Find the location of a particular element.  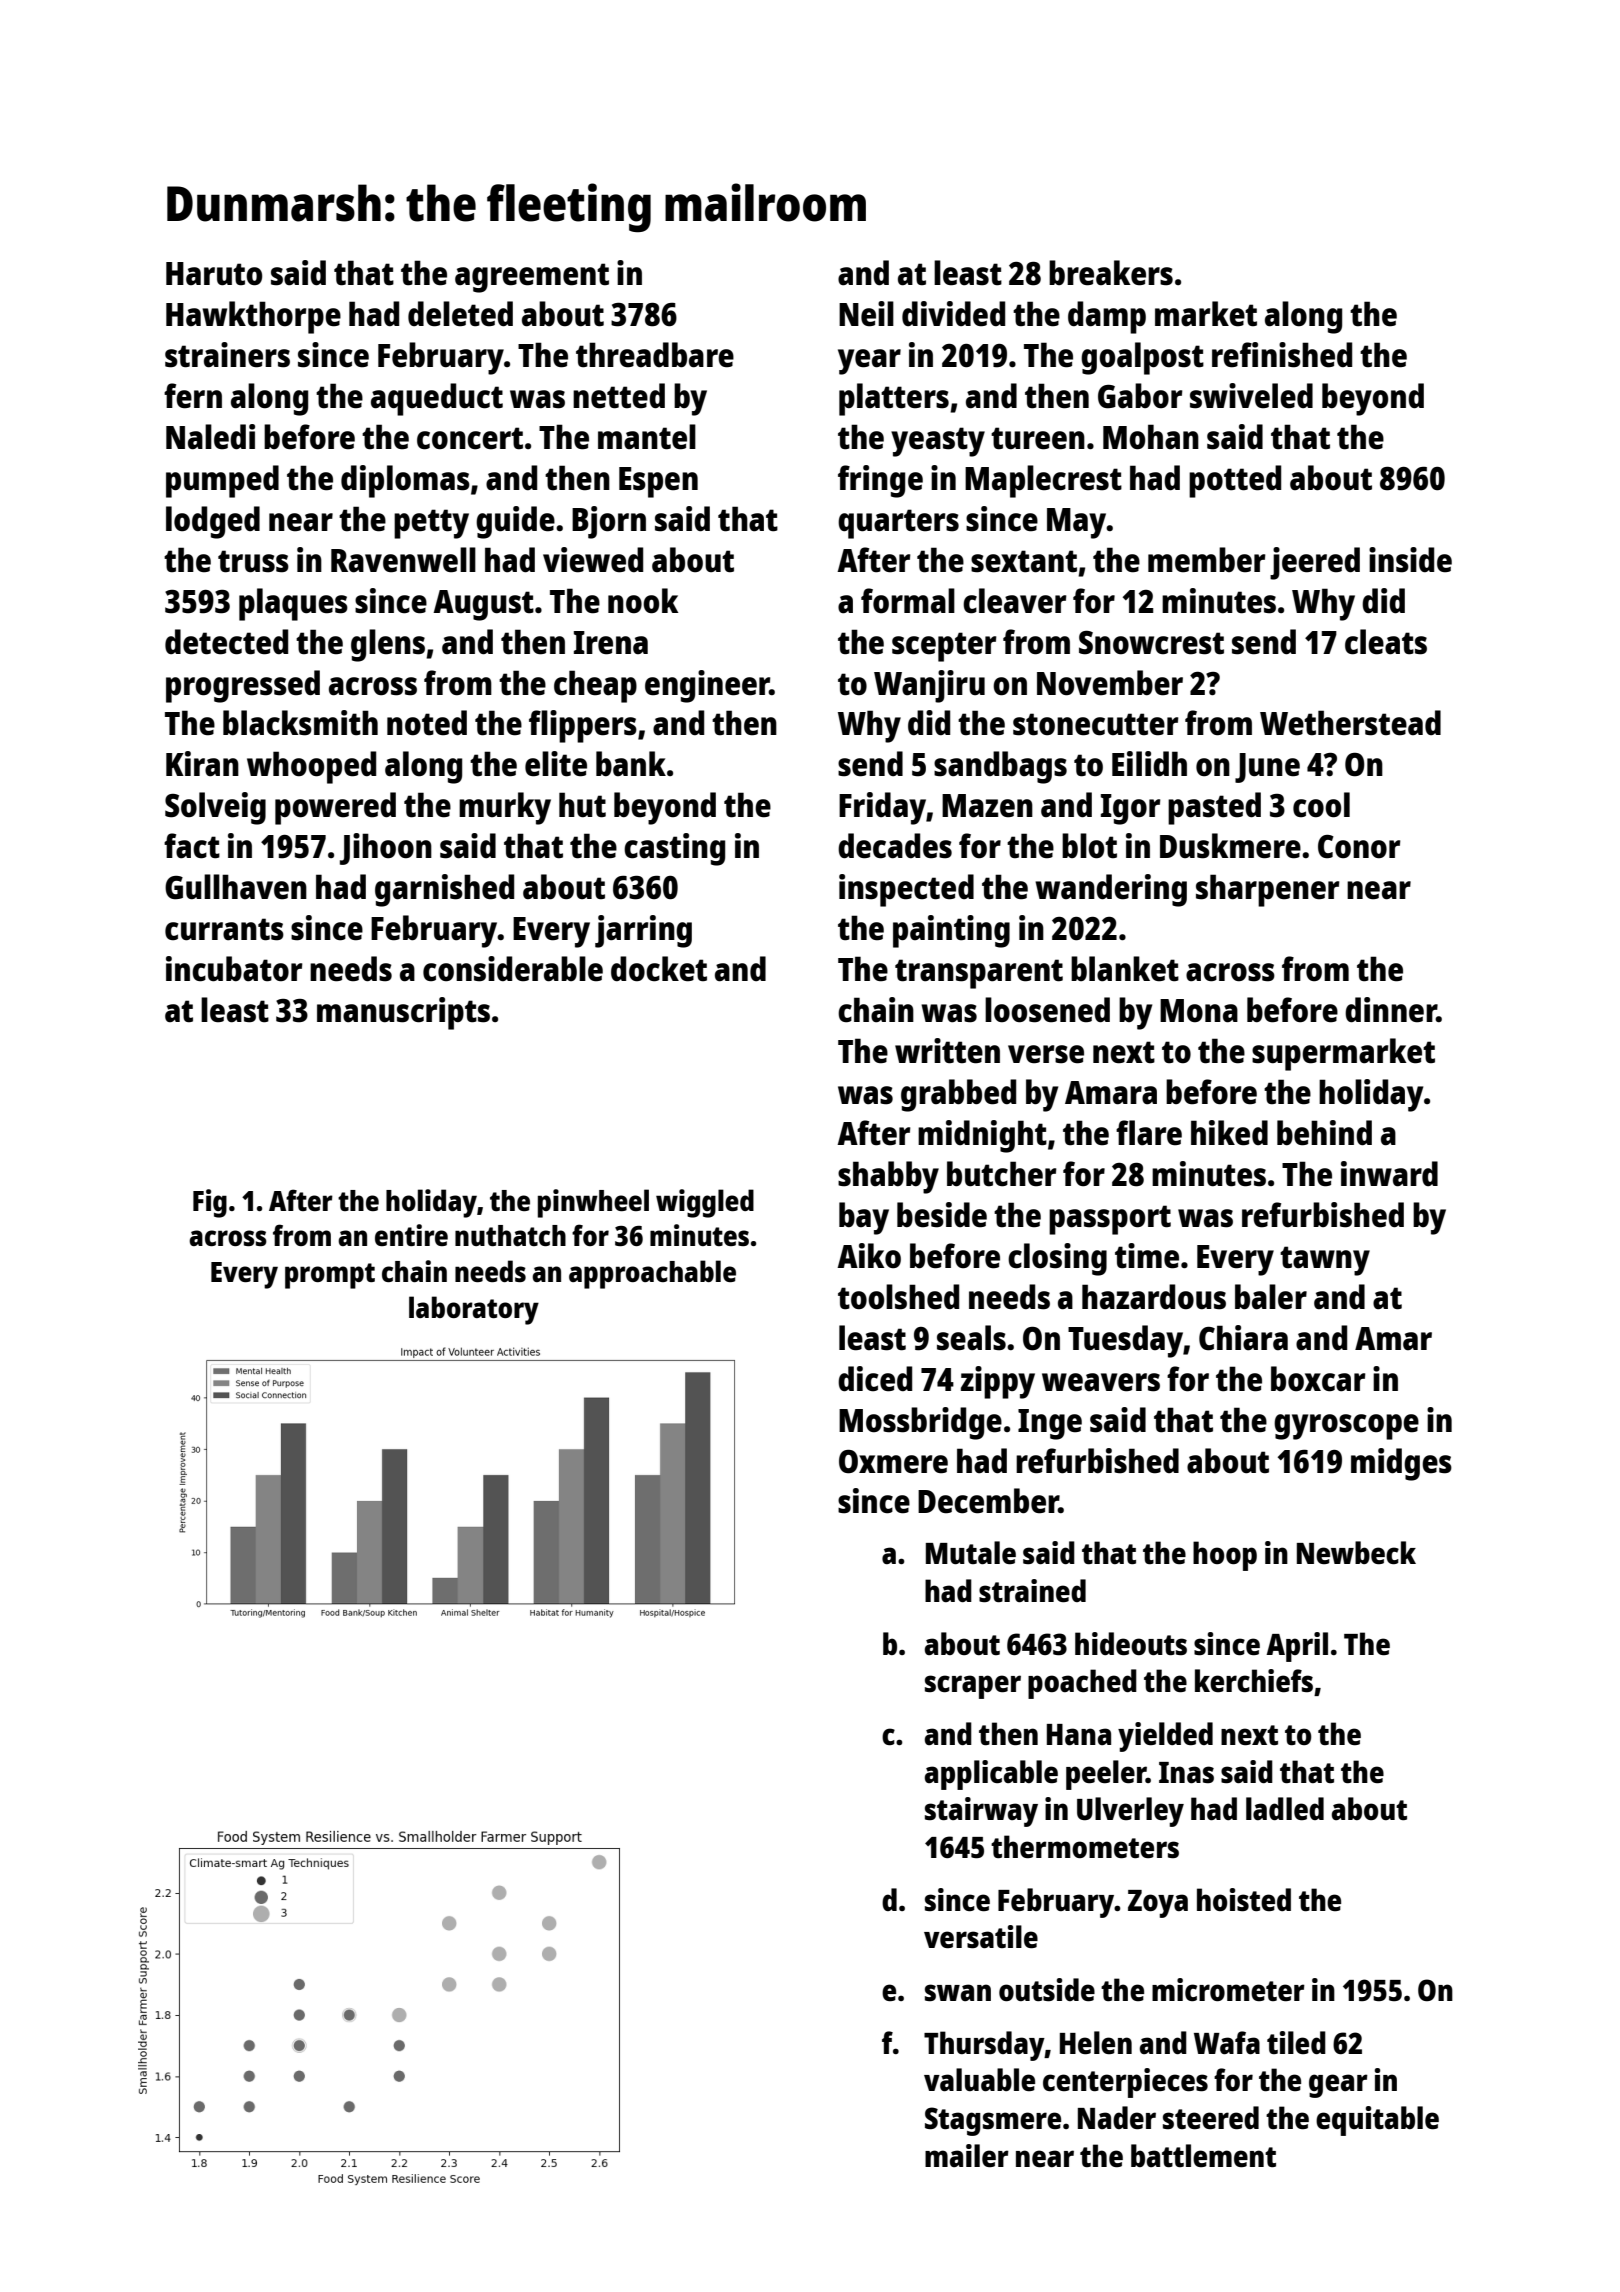

refinished is located at coordinates (1282, 355).
